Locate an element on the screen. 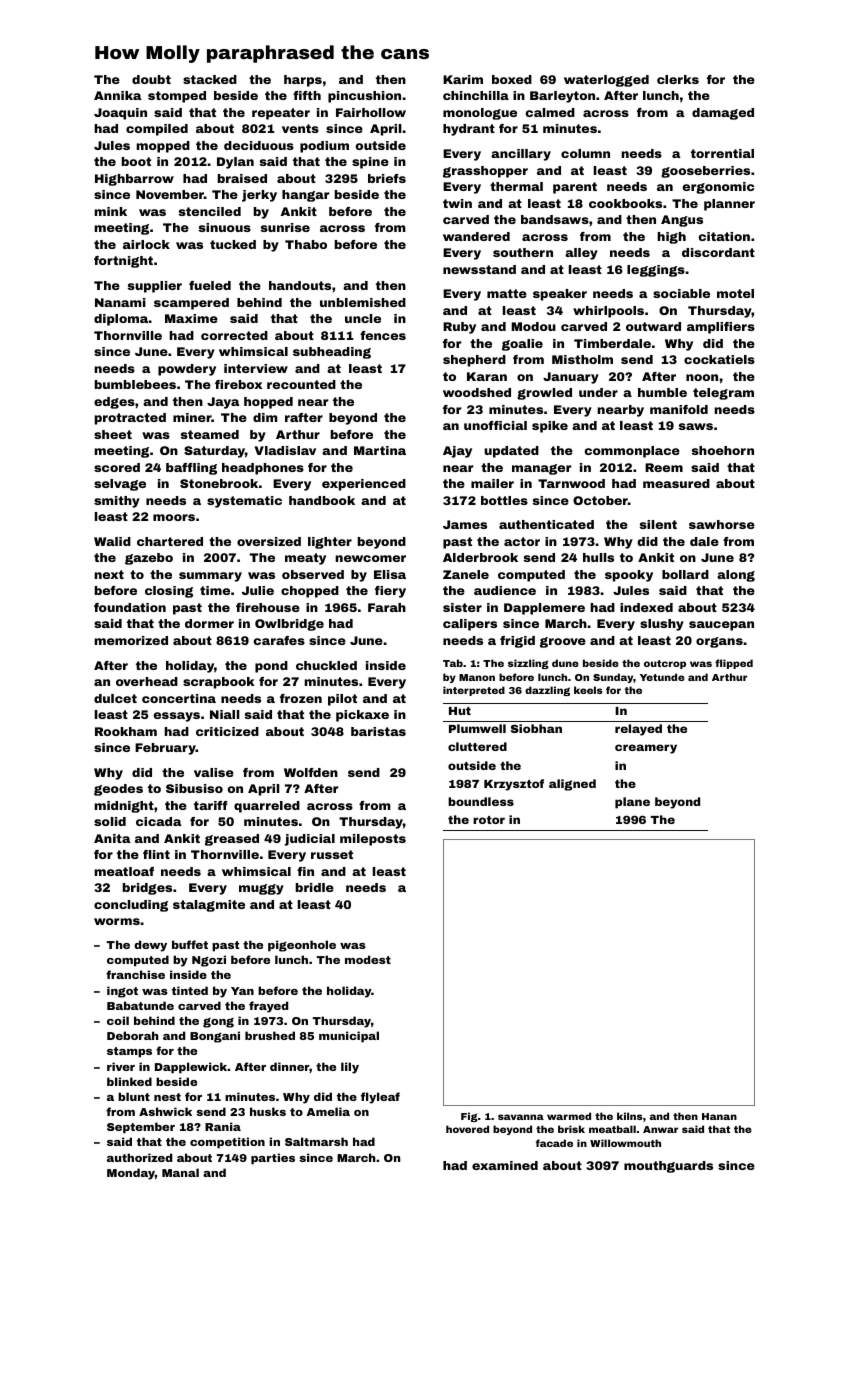  blunt is located at coordinates (134, 1096).
